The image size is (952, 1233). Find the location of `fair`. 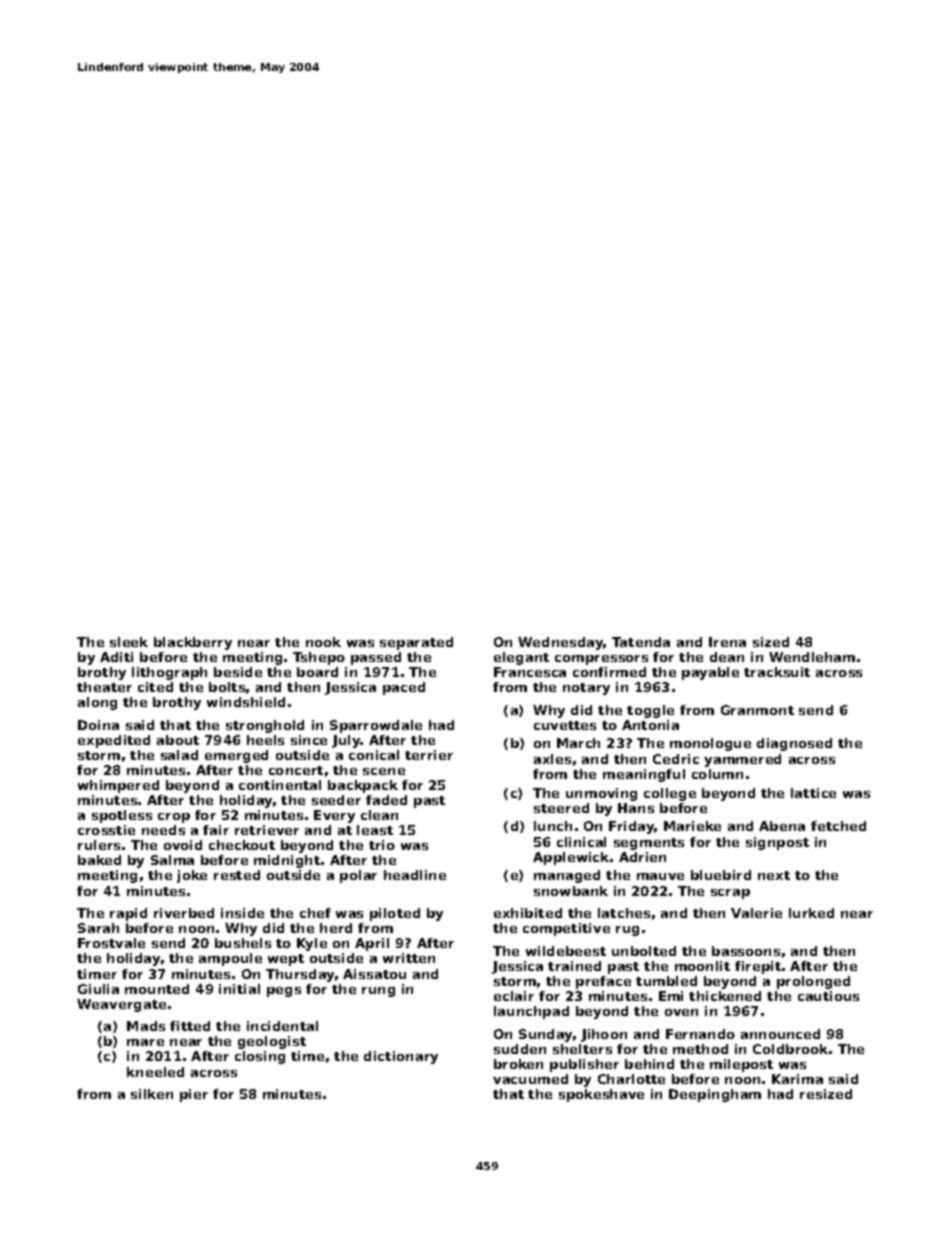

fair is located at coordinates (216, 830).
